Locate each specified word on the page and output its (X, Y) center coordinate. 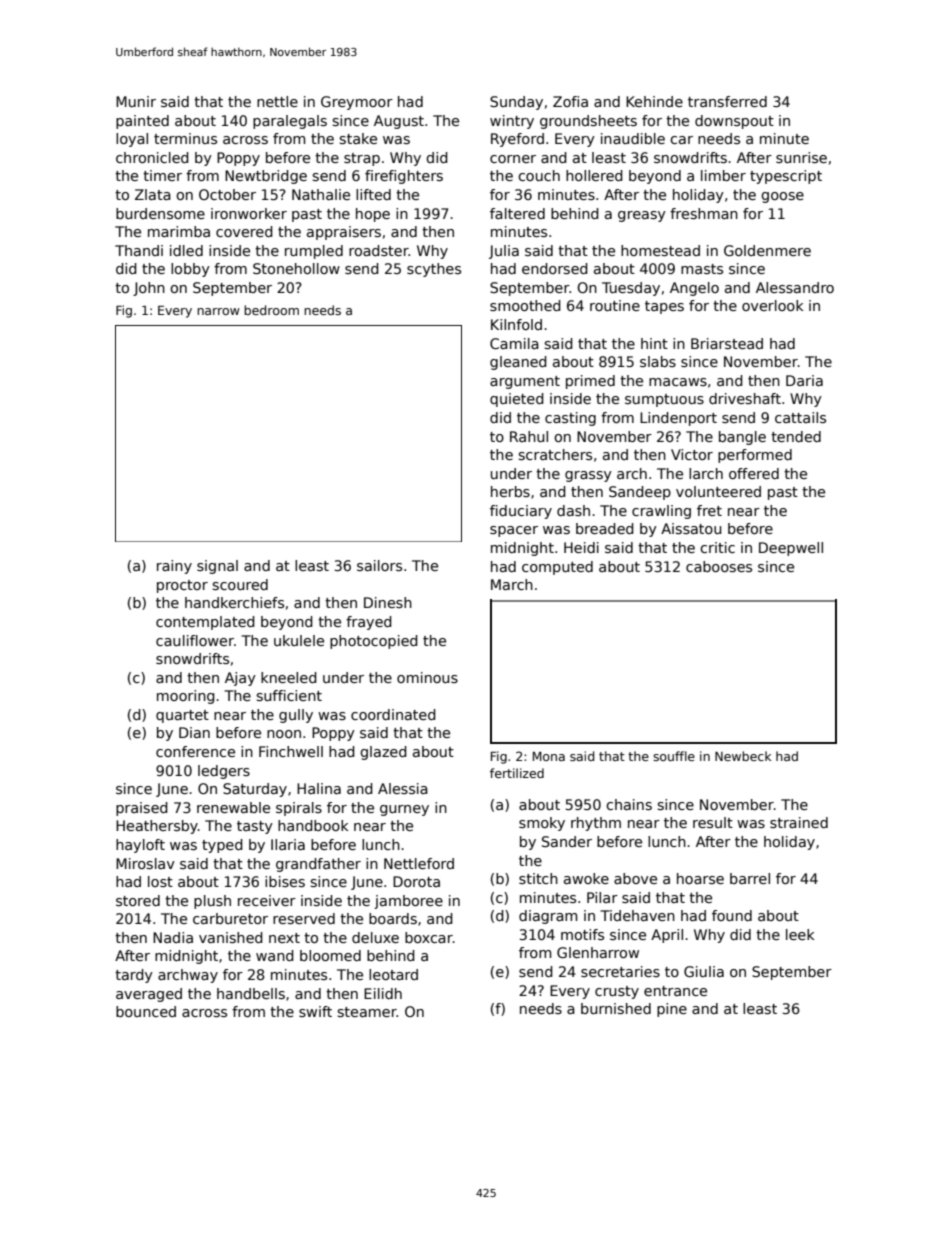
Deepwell (791, 549)
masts (702, 269)
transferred (727, 101)
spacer (514, 531)
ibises (285, 881)
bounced (146, 1011)
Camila (514, 343)
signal (217, 567)
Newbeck (743, 756)
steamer (367, 1012)
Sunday (516, 103)
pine (672, 1010)
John (149, 289)
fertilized (517, 773)
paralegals (290, 122)
